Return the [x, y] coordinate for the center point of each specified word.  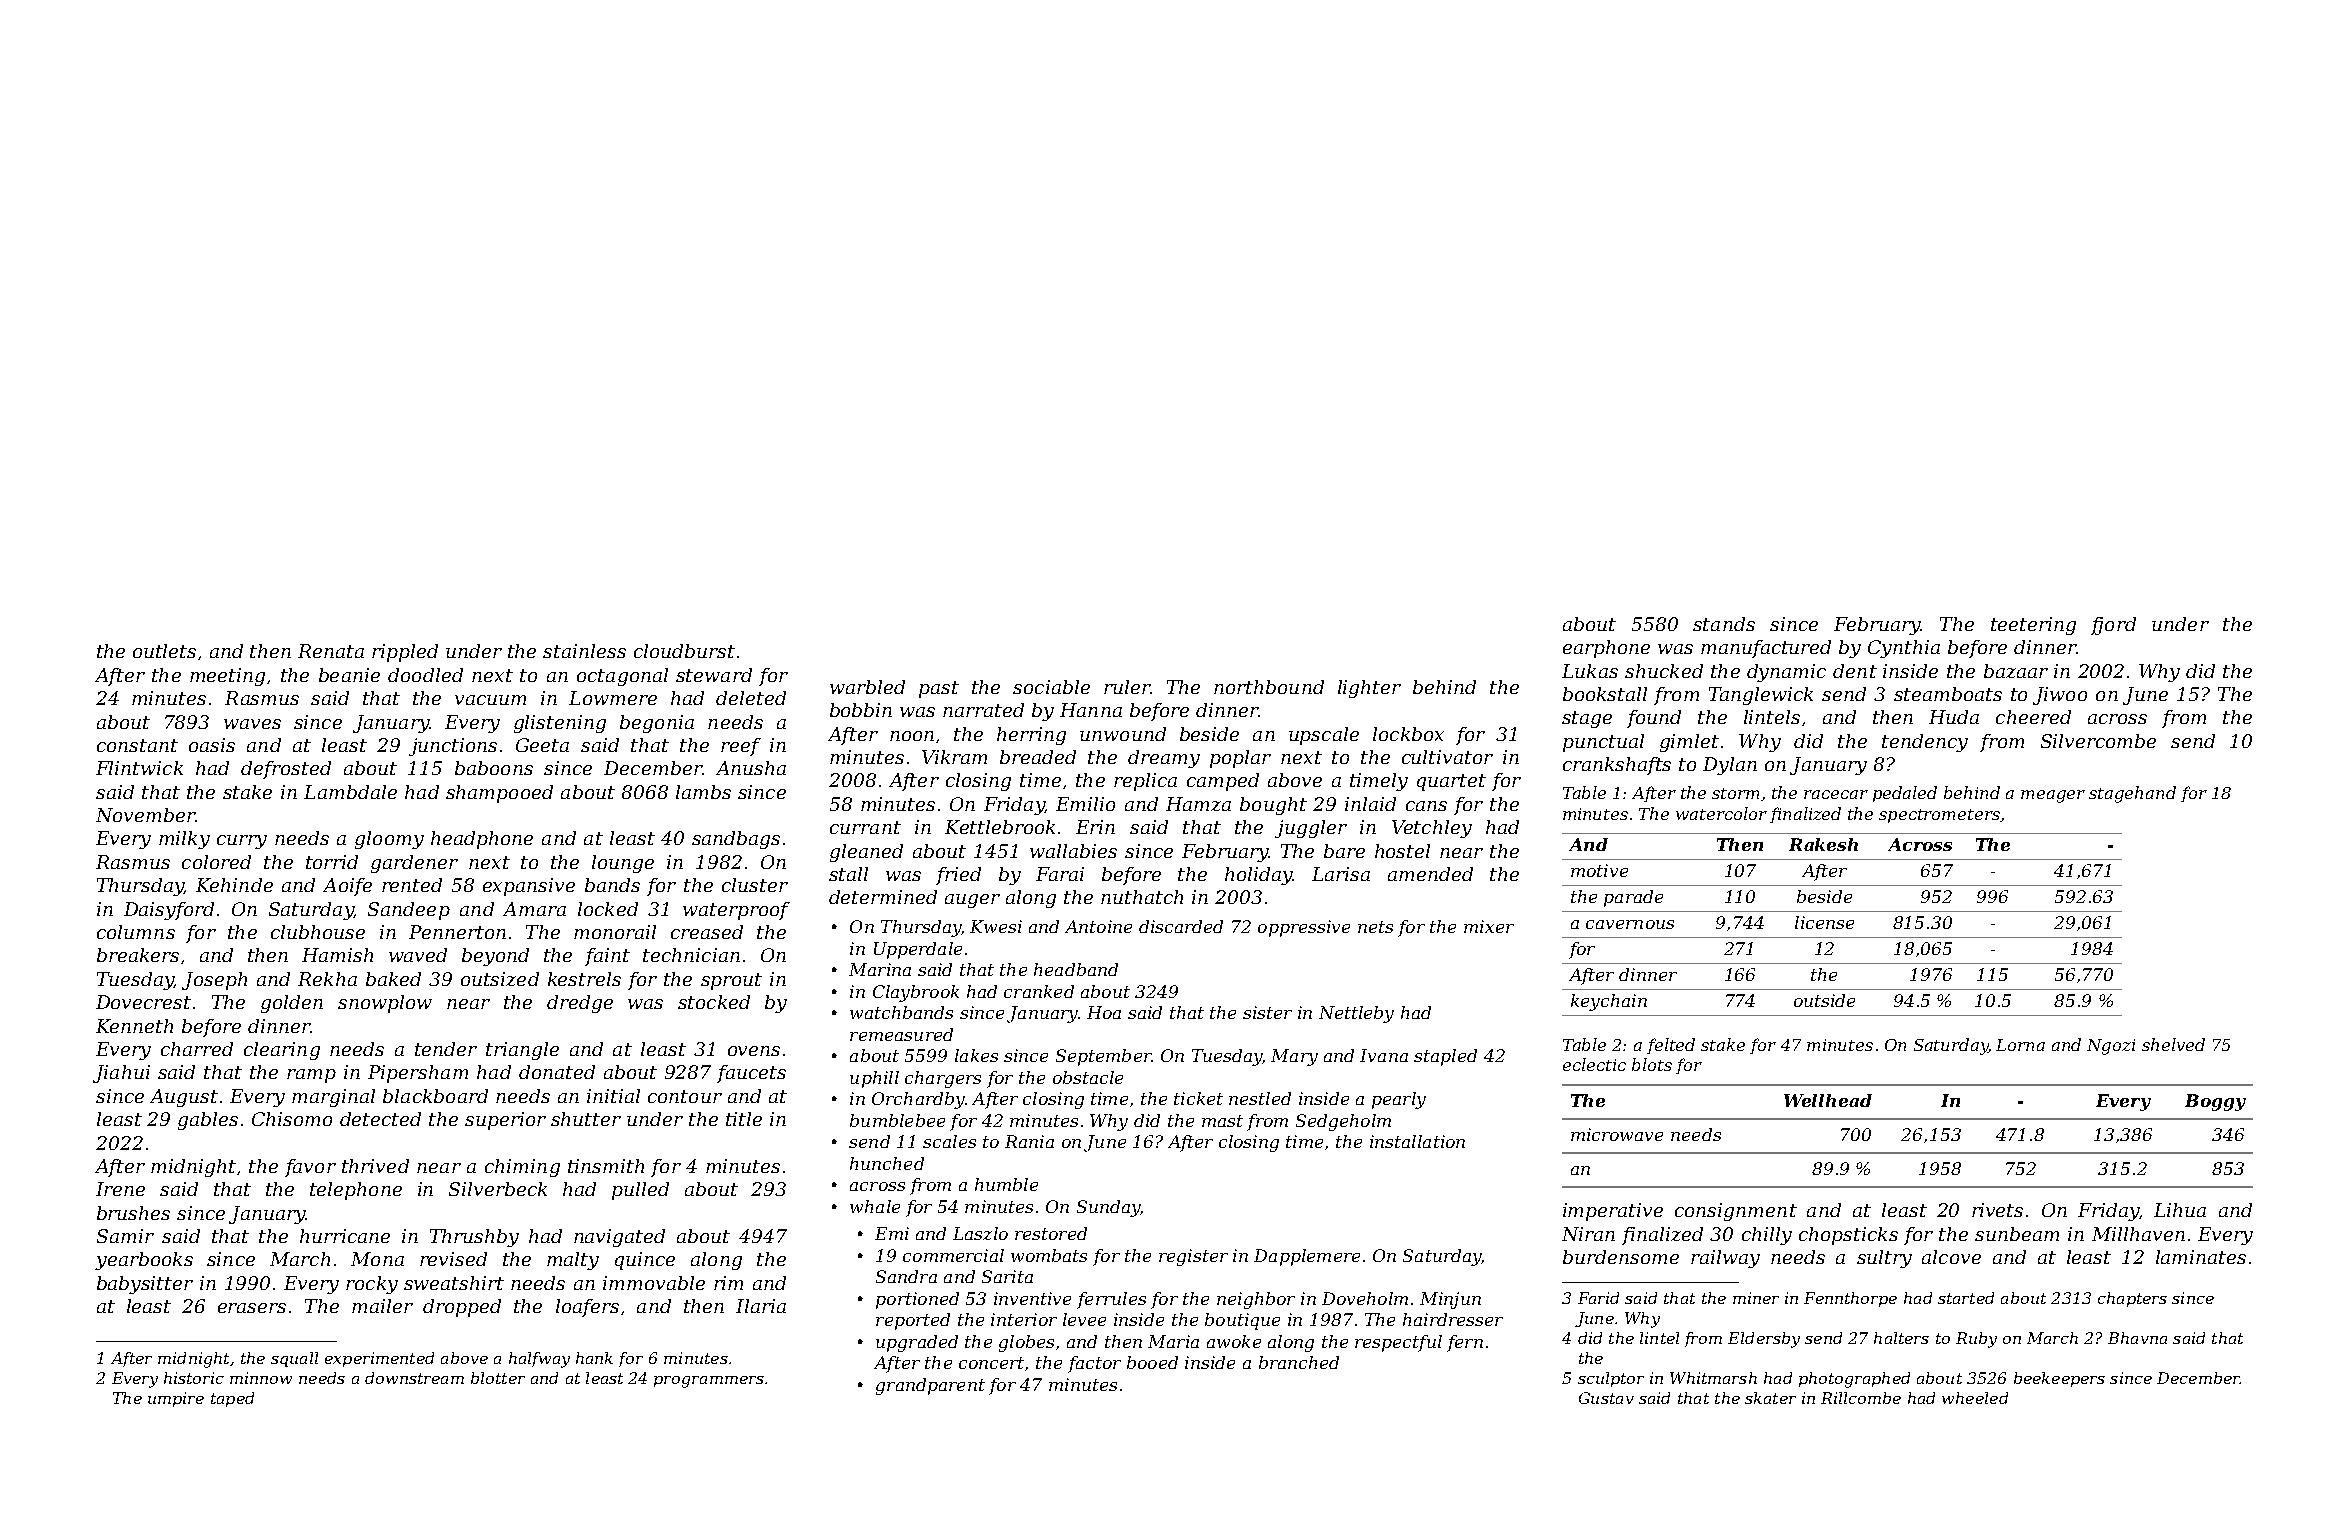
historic [194, 1378]
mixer [1489, 926]
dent [1855, 671]
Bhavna [2137, 1338]
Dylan [1730, 766]
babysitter [145, 1285]
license [1824, 922]
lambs [703, 792]
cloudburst [684, 651]
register [1193, 1257]
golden [292, 1004]
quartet [1451, 782]
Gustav [1606, 1398]
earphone [1606, 649]
